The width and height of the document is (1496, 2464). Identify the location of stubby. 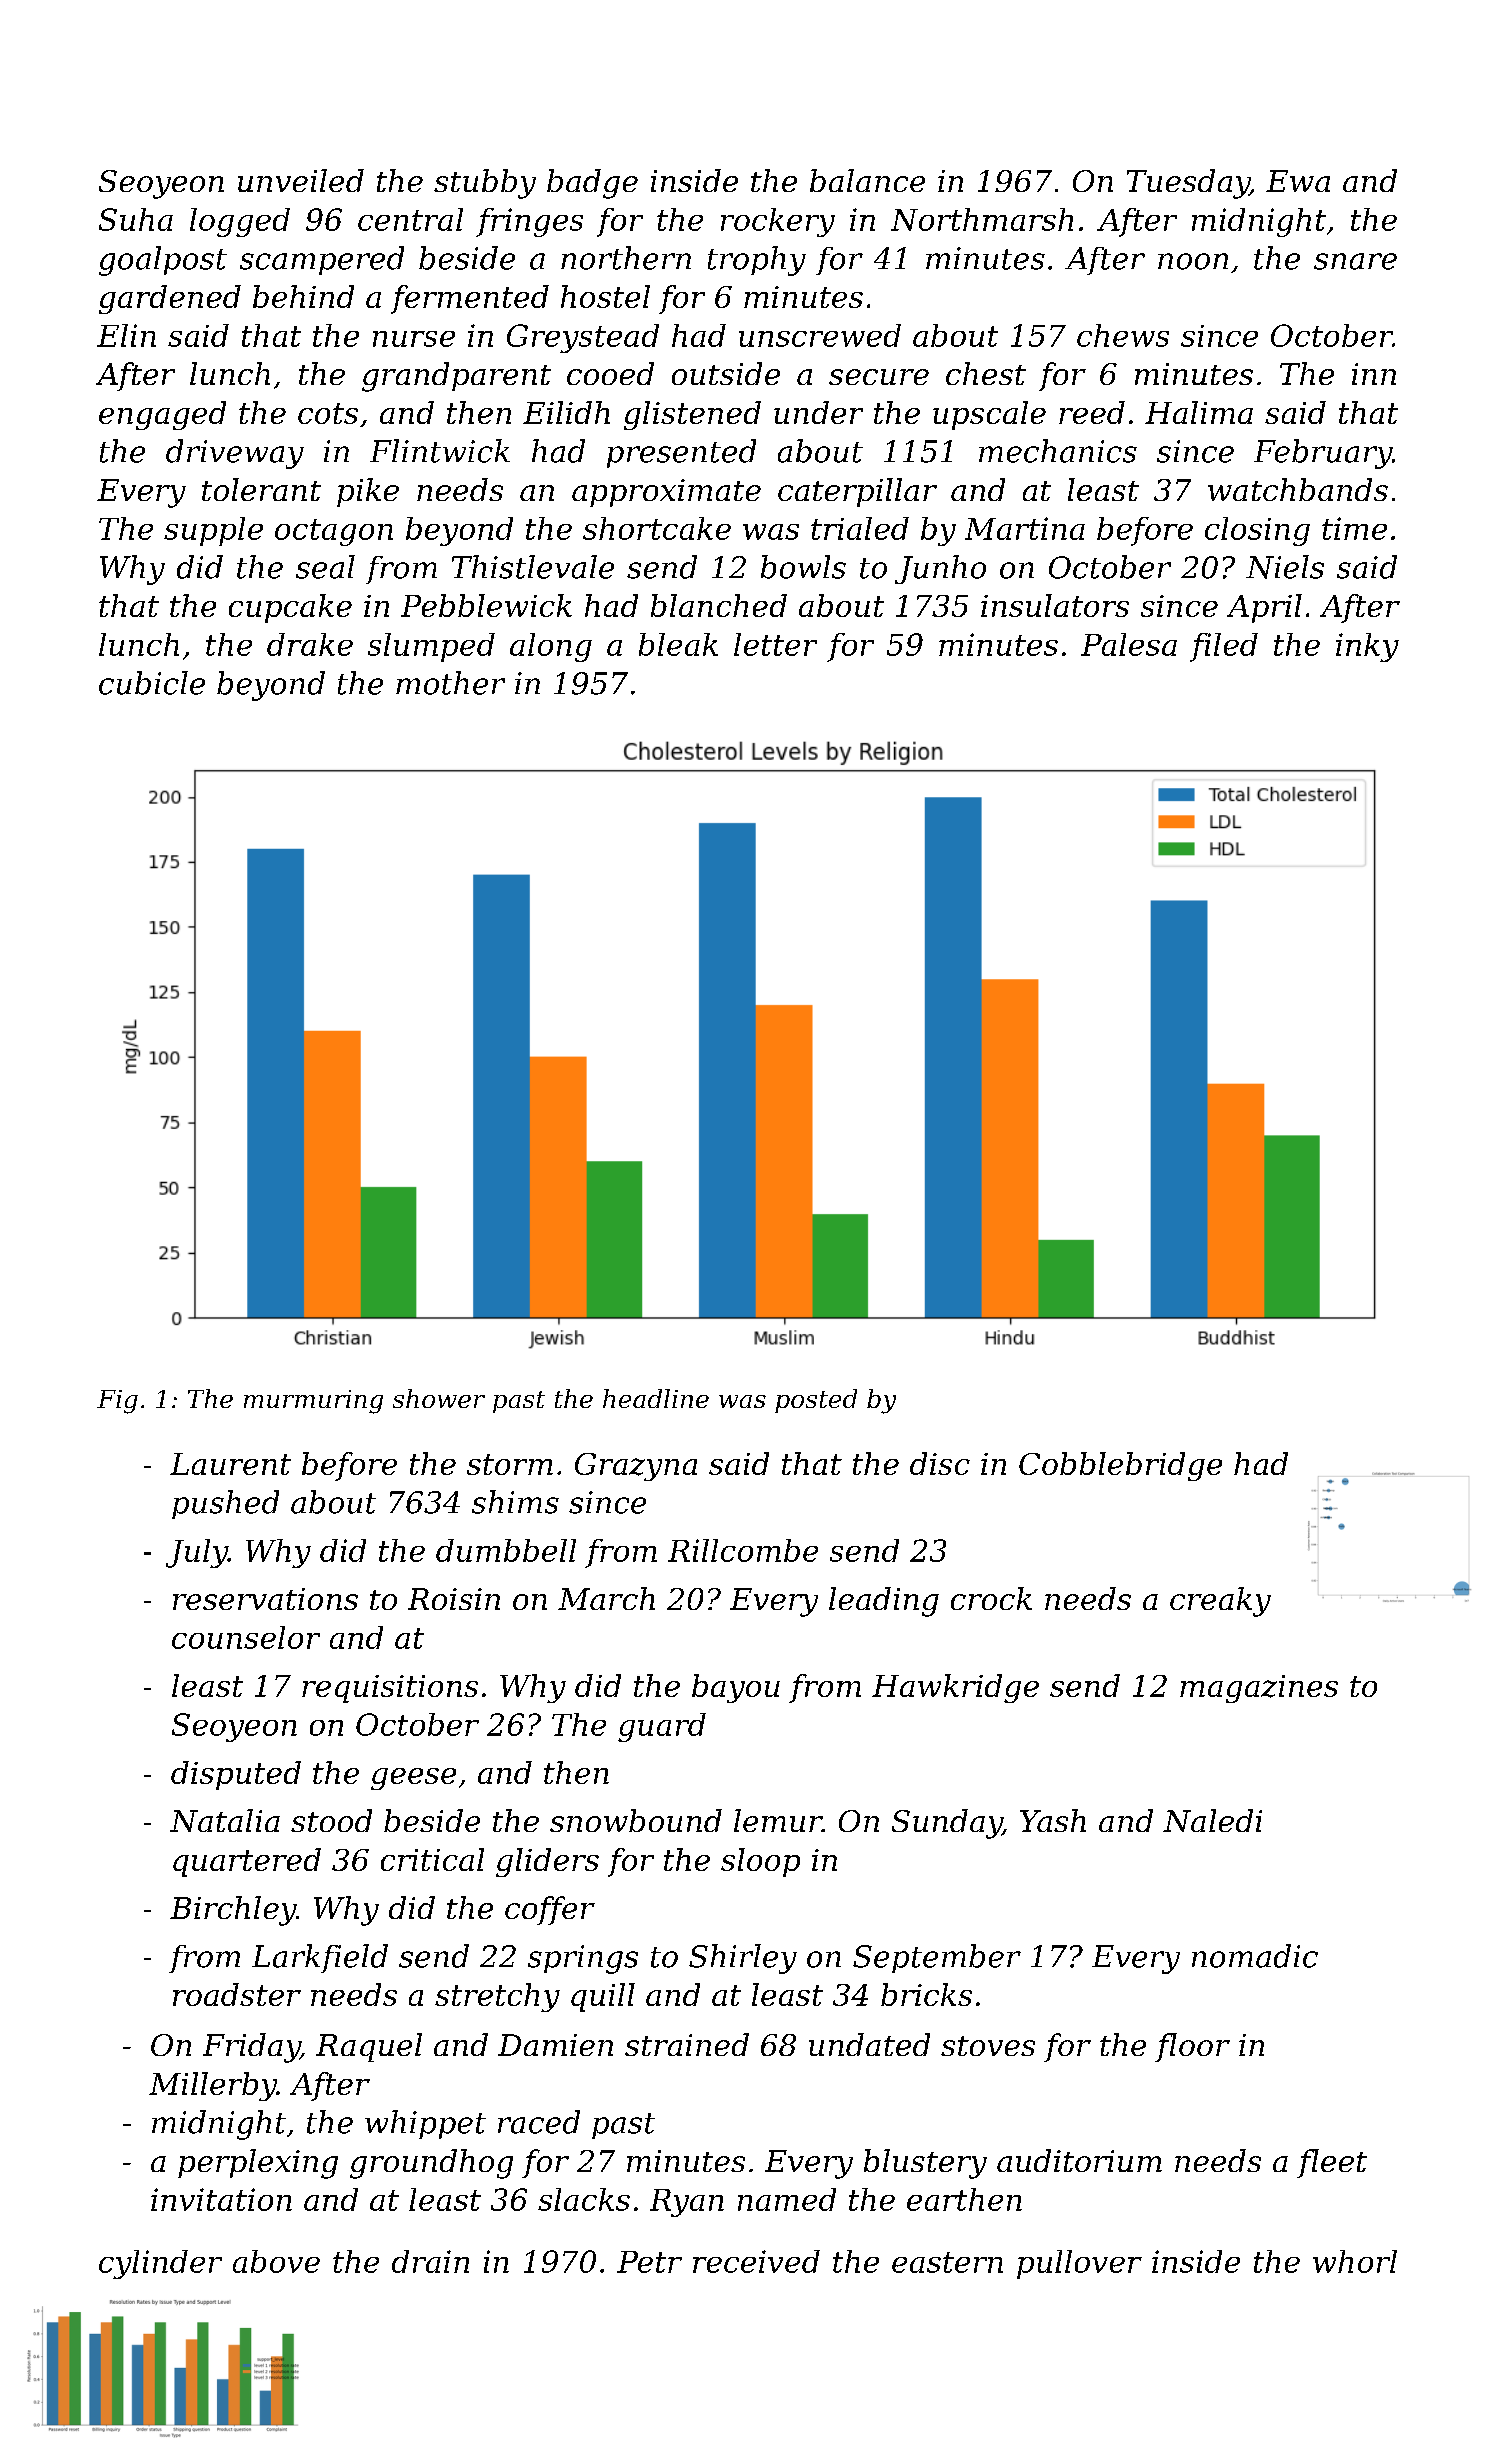
(485, 184).
